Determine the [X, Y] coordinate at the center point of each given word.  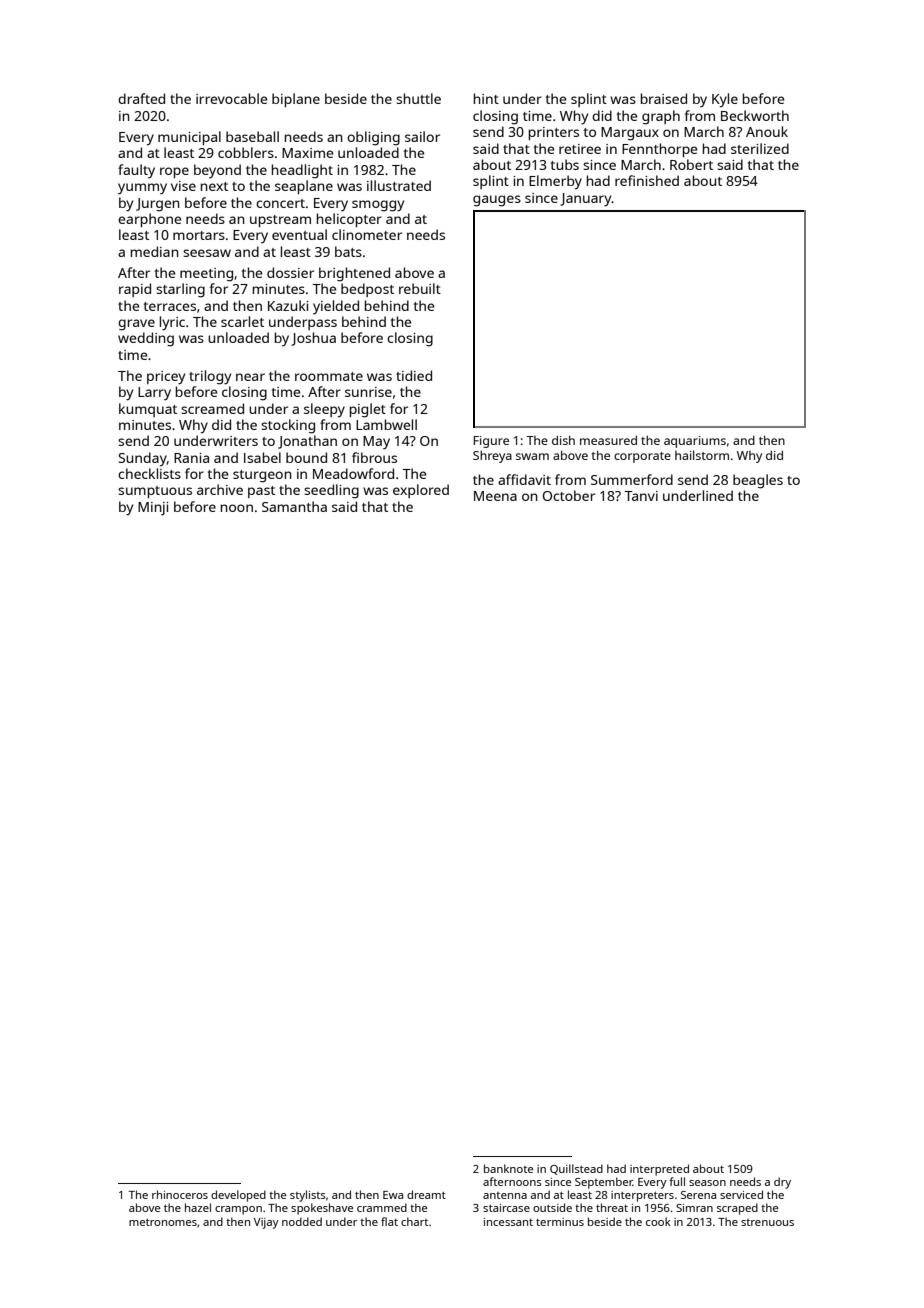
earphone [150, 220]
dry [782, 1183]
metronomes [163, 1222]
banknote [508, 1168]
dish [563, 440]
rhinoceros [180, 1194]
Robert [691, 164]
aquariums [695, 442]
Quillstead [576, 1169]
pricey [166, 378]
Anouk [767, 131]
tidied [414, 375]
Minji [153, 509]
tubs [565, 164]
